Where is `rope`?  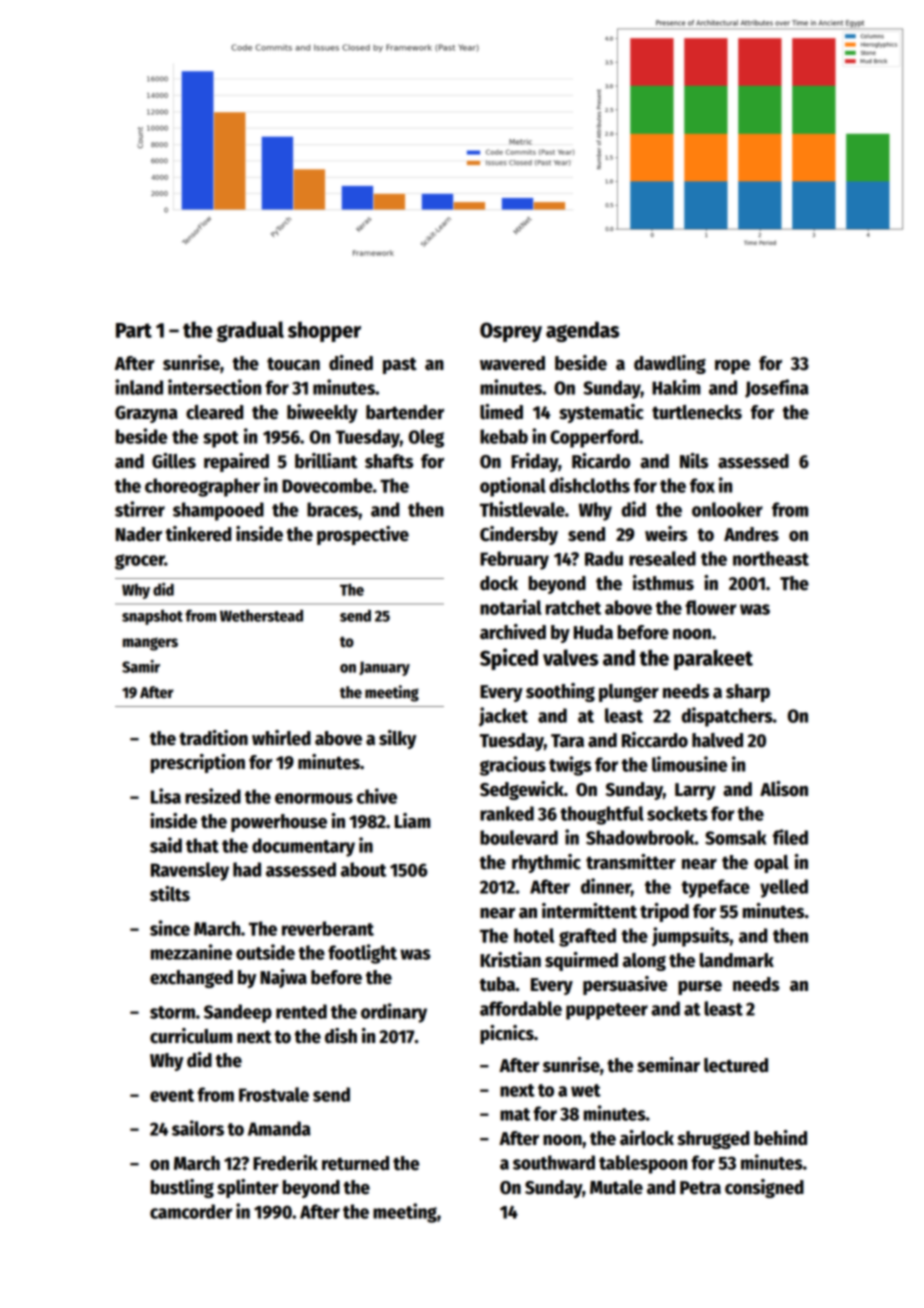 rope is located at coordinates (732, 367).
